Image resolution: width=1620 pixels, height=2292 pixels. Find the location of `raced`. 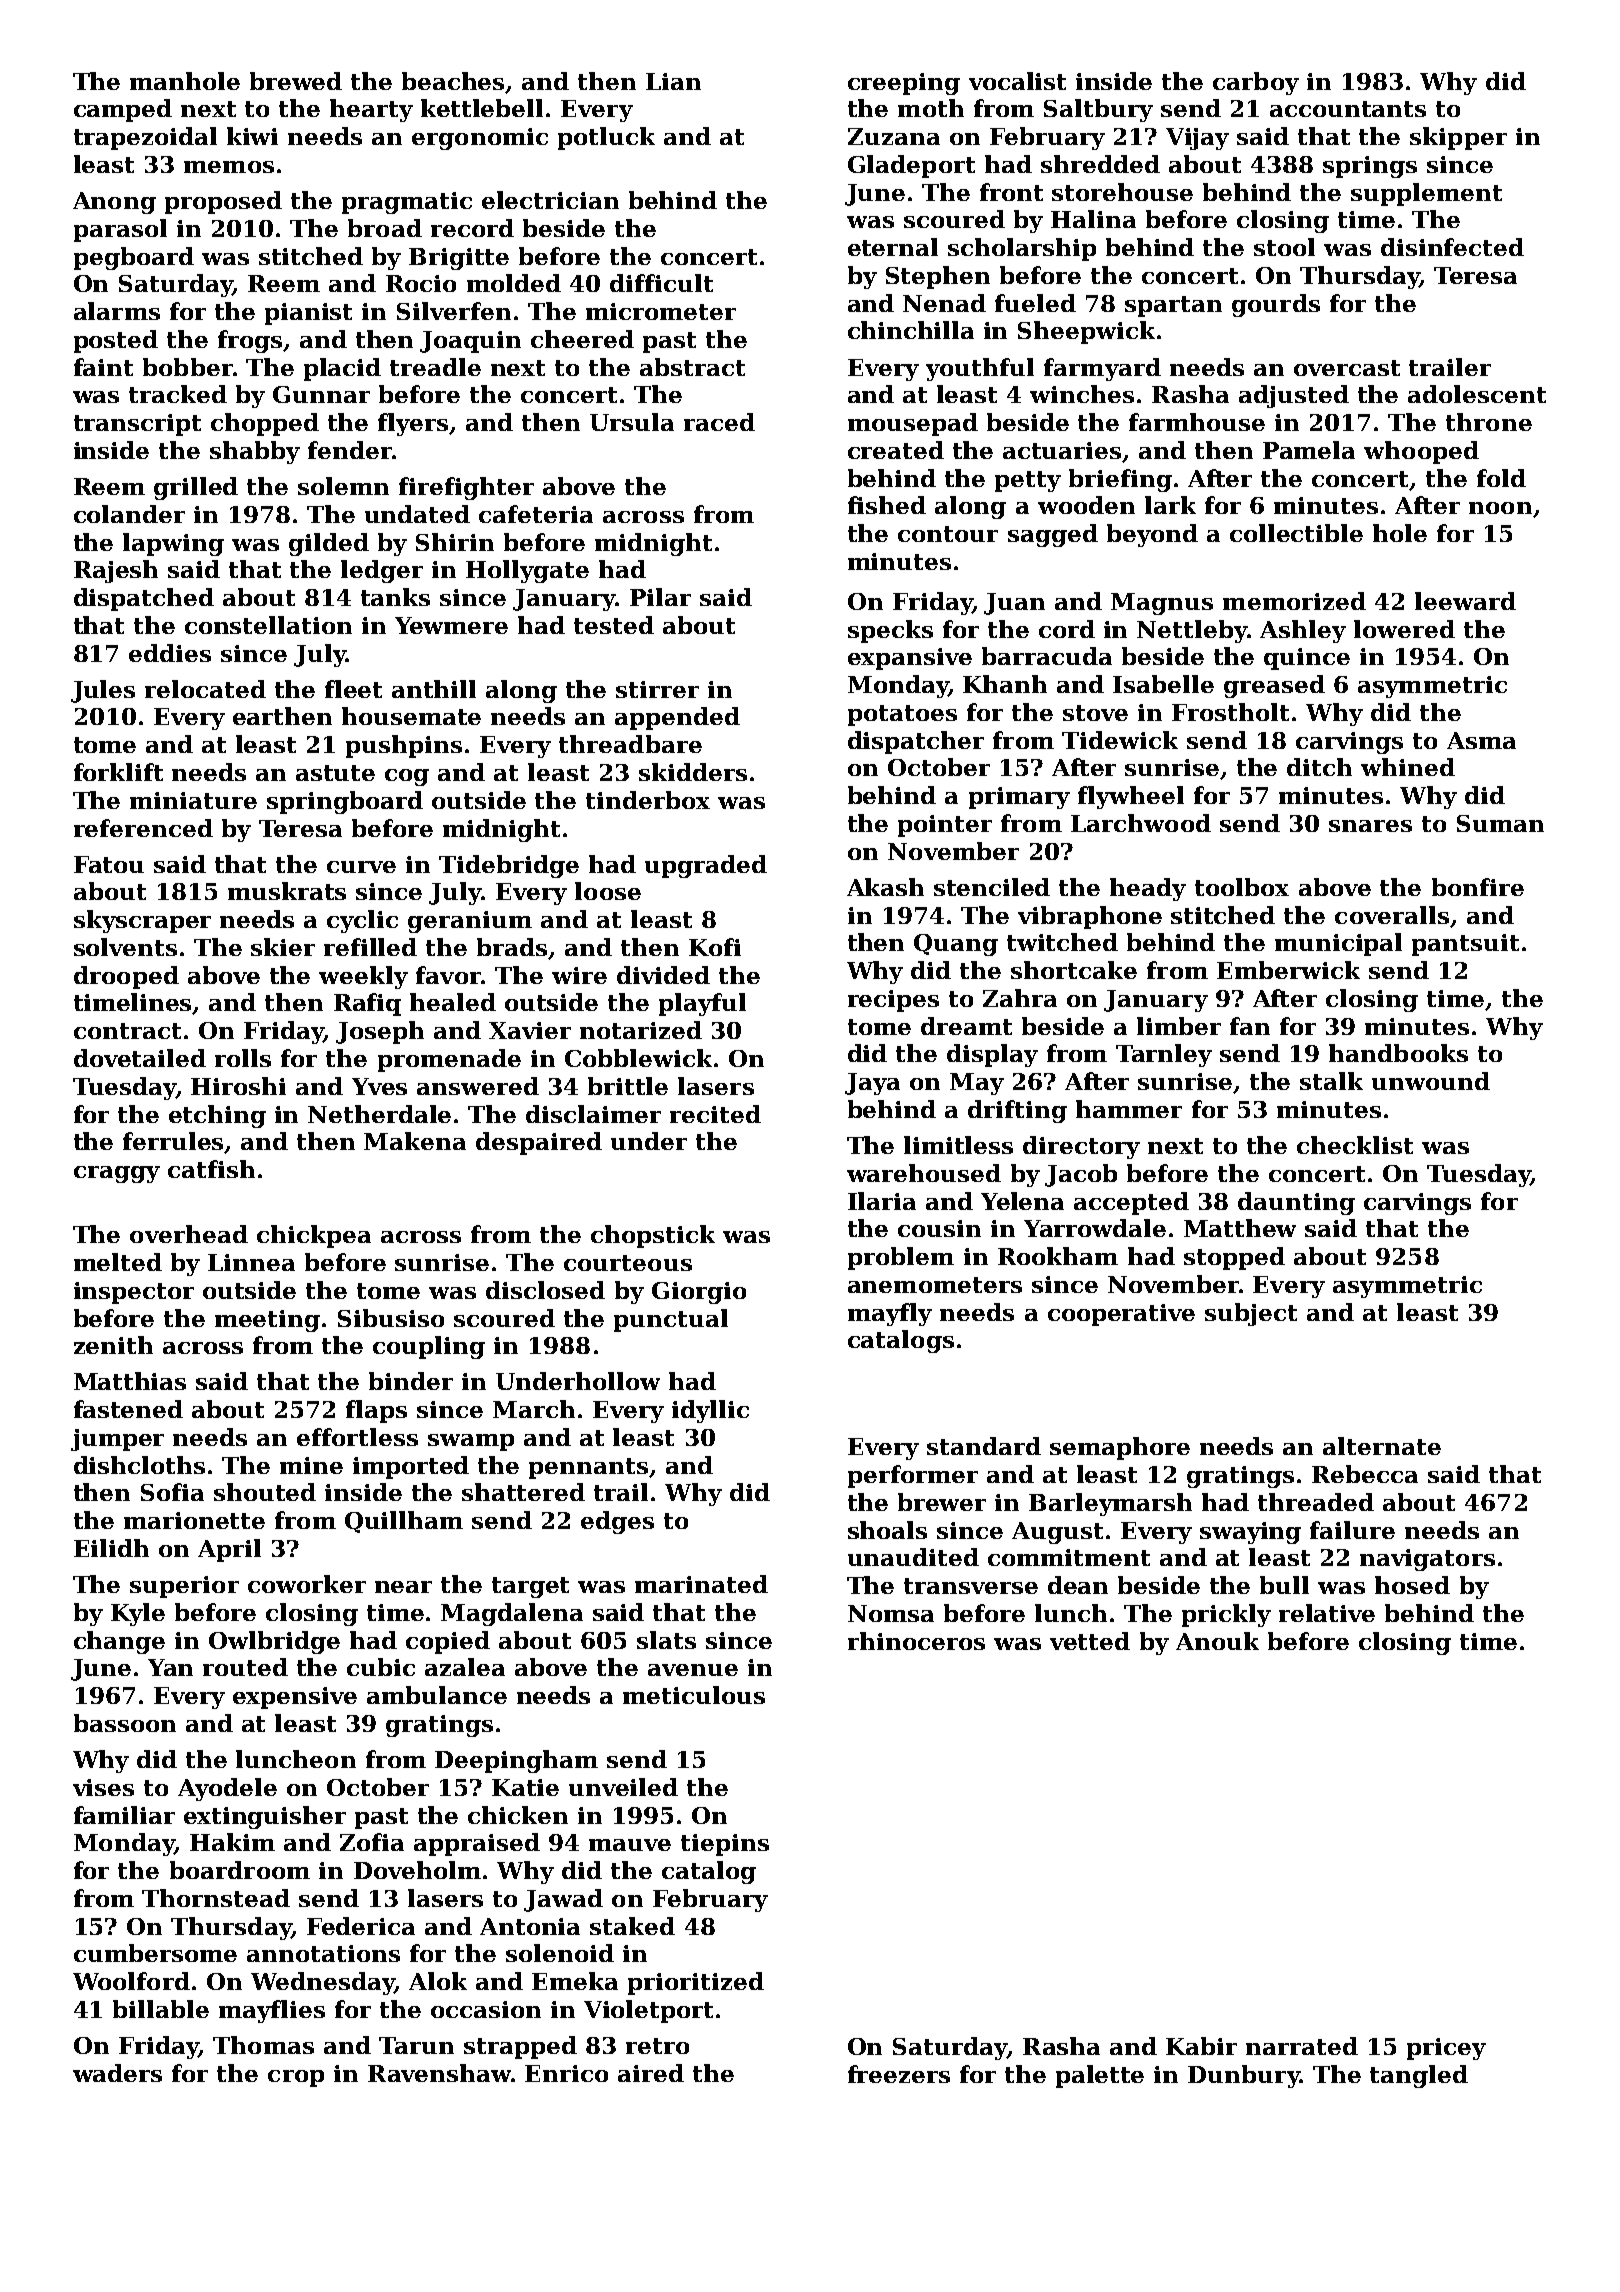

raced is located at coordinates (719, 422).
